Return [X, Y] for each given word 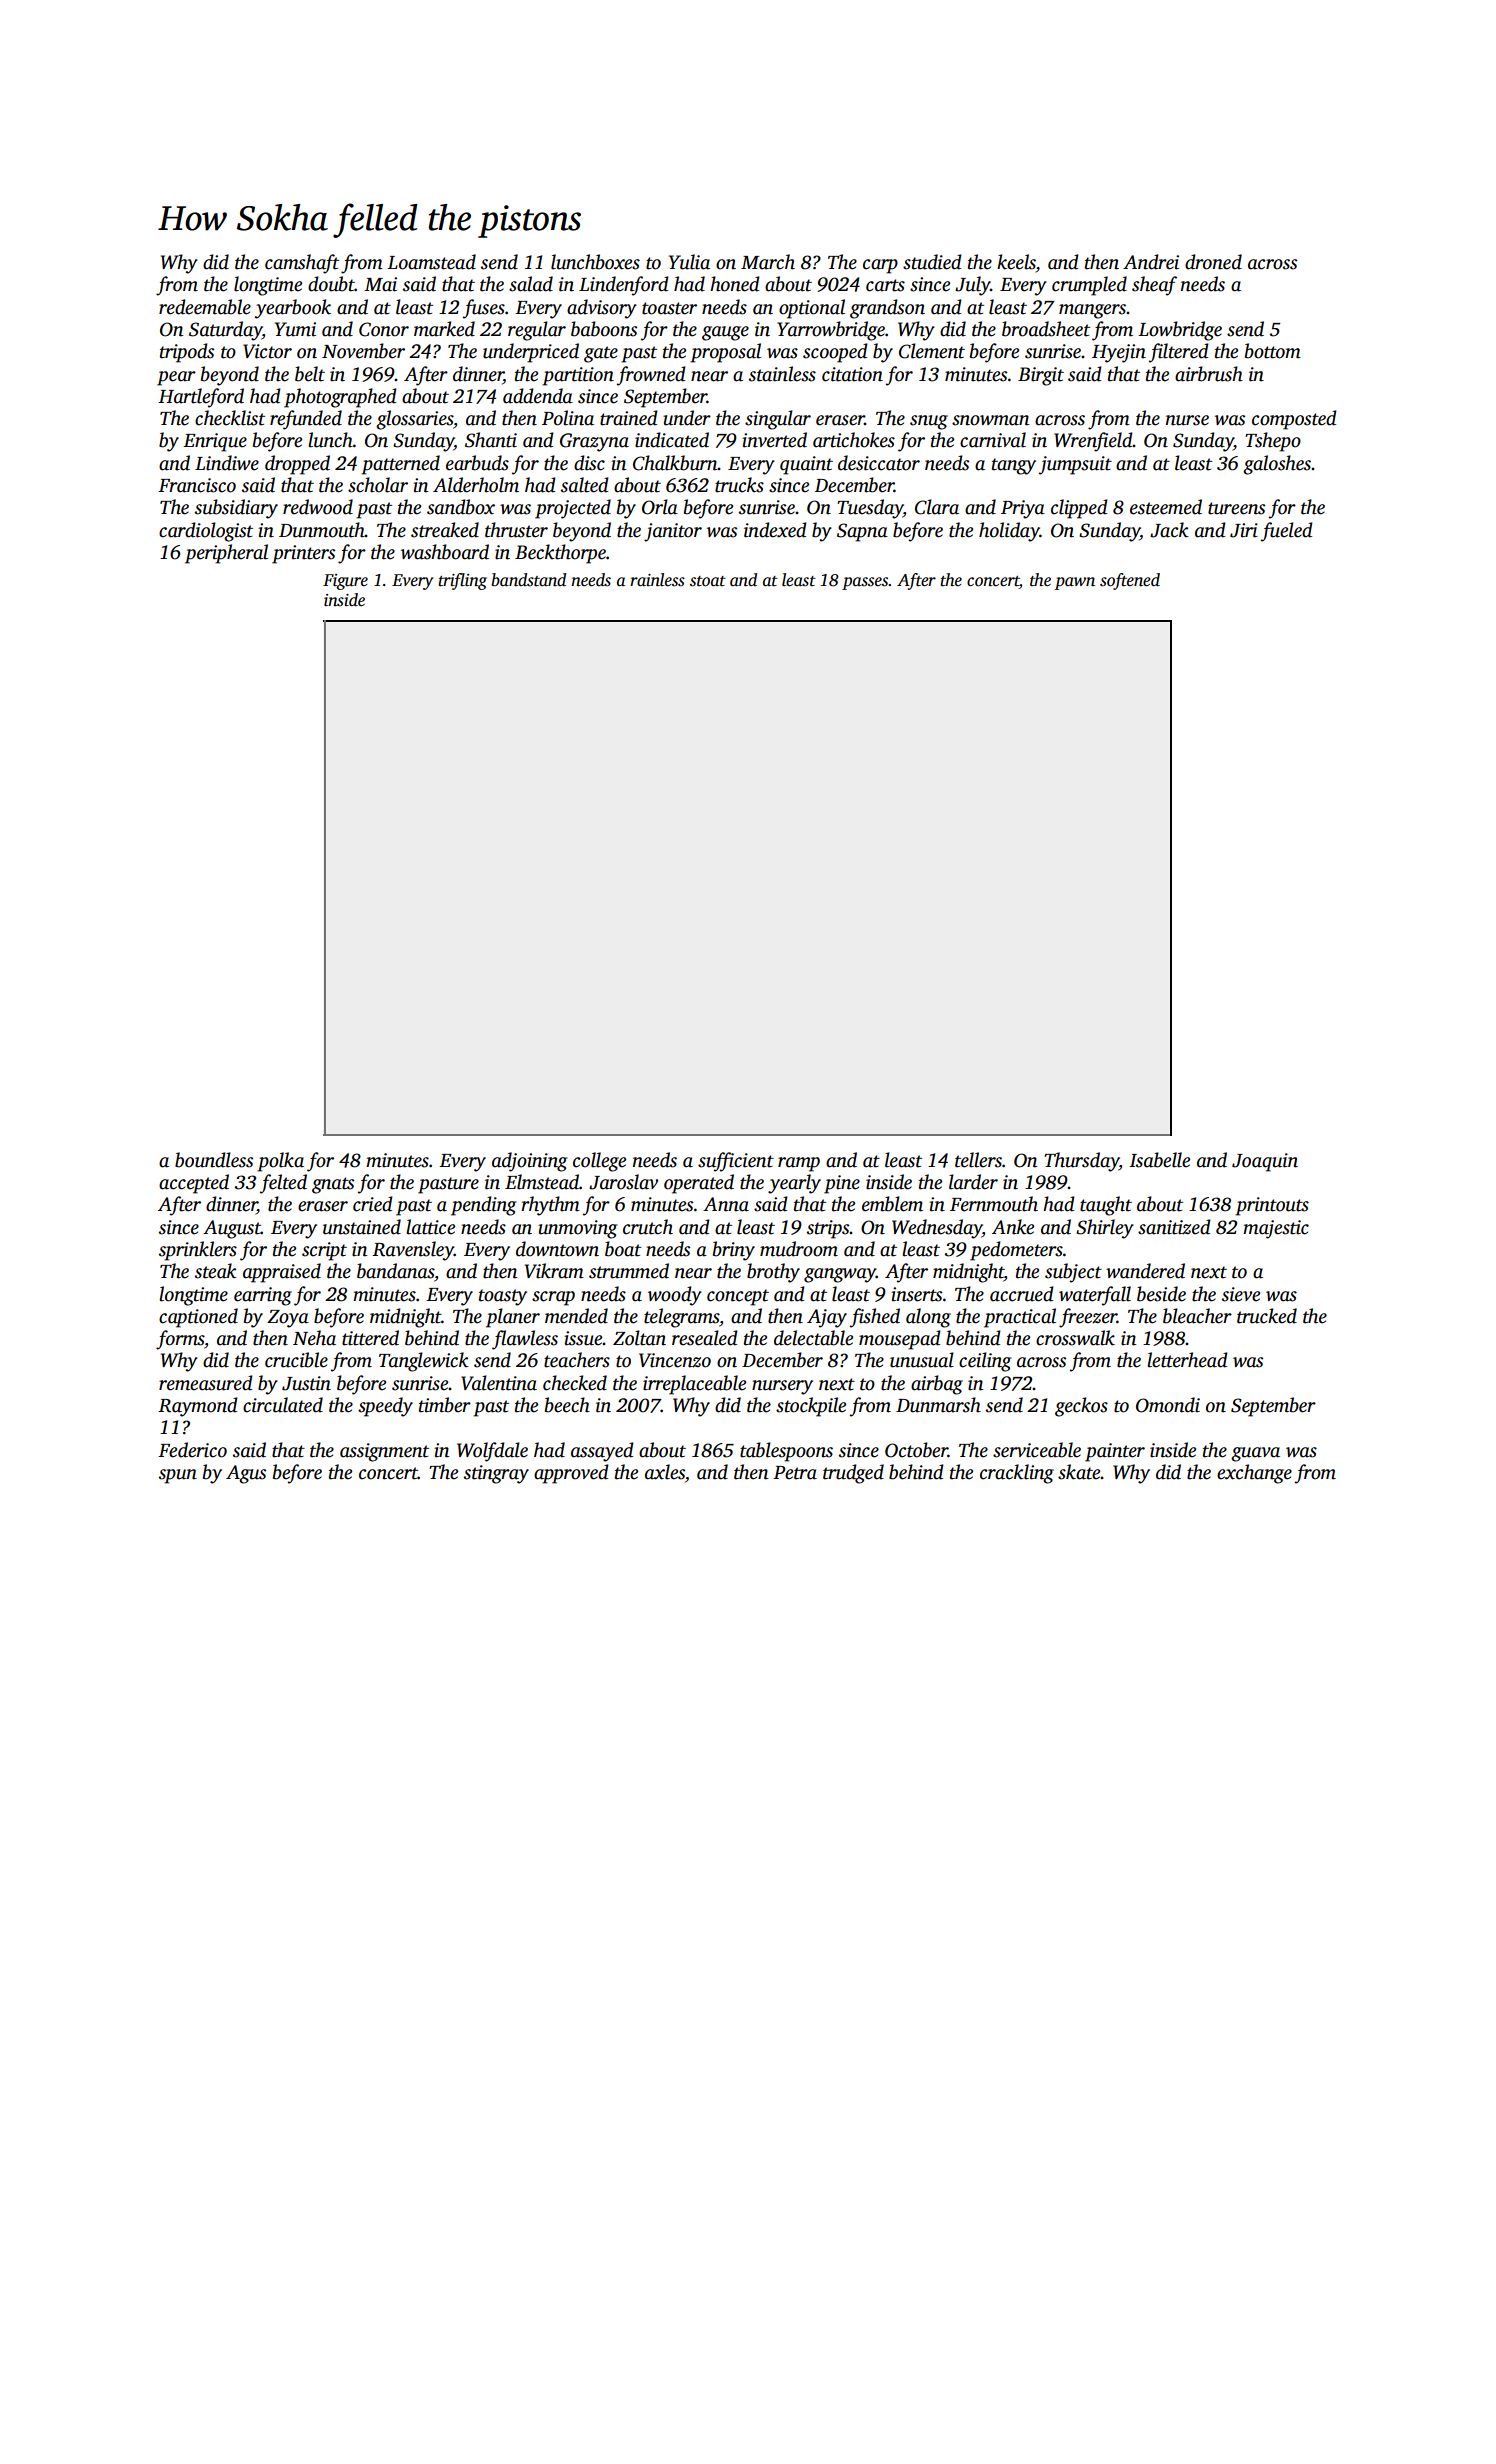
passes [865, 583]
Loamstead [431, 262]
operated [699, 1184]
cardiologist [206, 532]
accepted [194, 1184]
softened [1130, 581]
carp [880, 266]
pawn [1074, 583]
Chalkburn [675, 463]
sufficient [736, 1162]
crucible [296, 1360]
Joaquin [1265, 1162]
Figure [345, 582]
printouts [1272, 1206]
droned [1213, 262]
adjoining [529, 1162]
